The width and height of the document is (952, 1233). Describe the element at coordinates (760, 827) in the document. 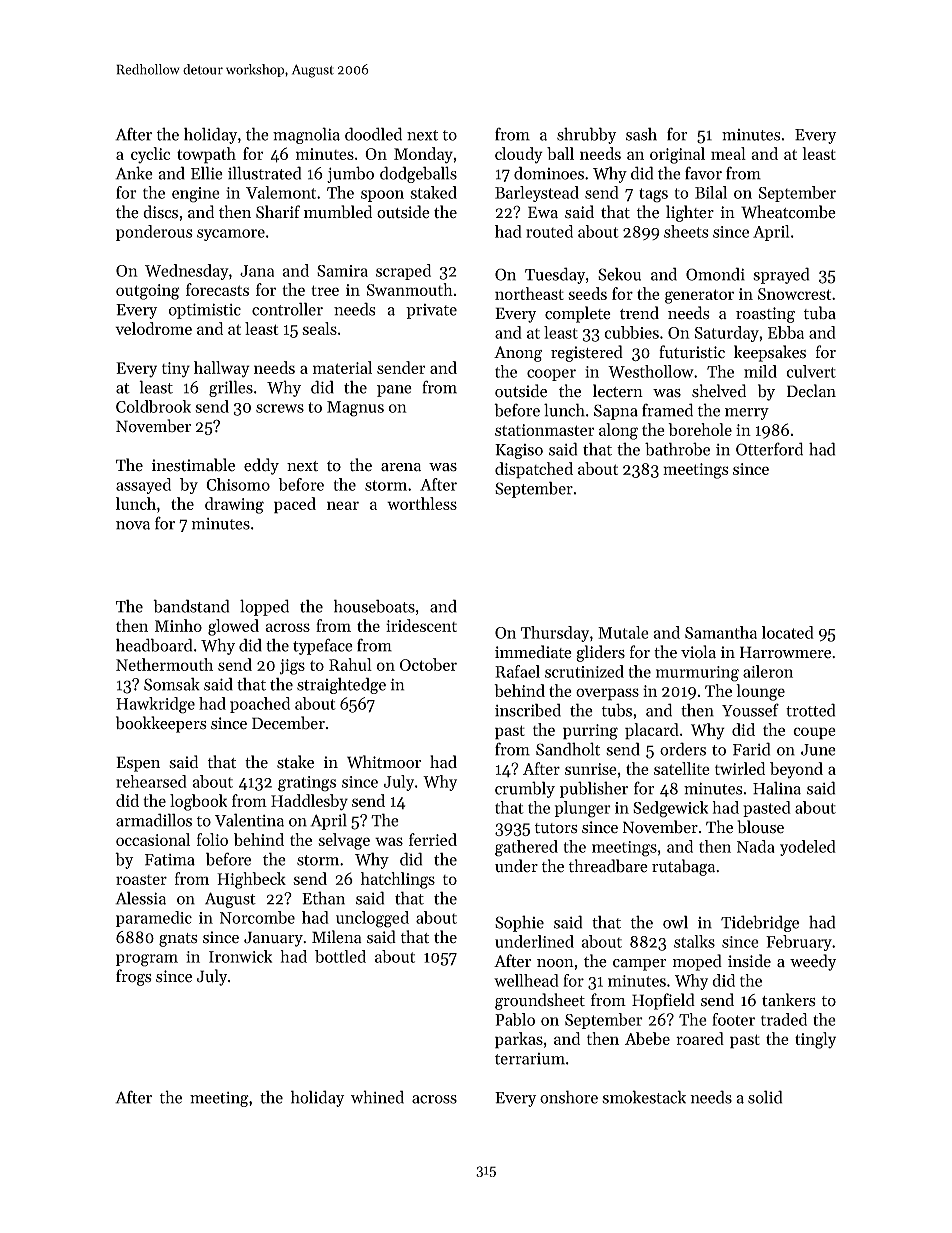

I see `blouse` at that location.
